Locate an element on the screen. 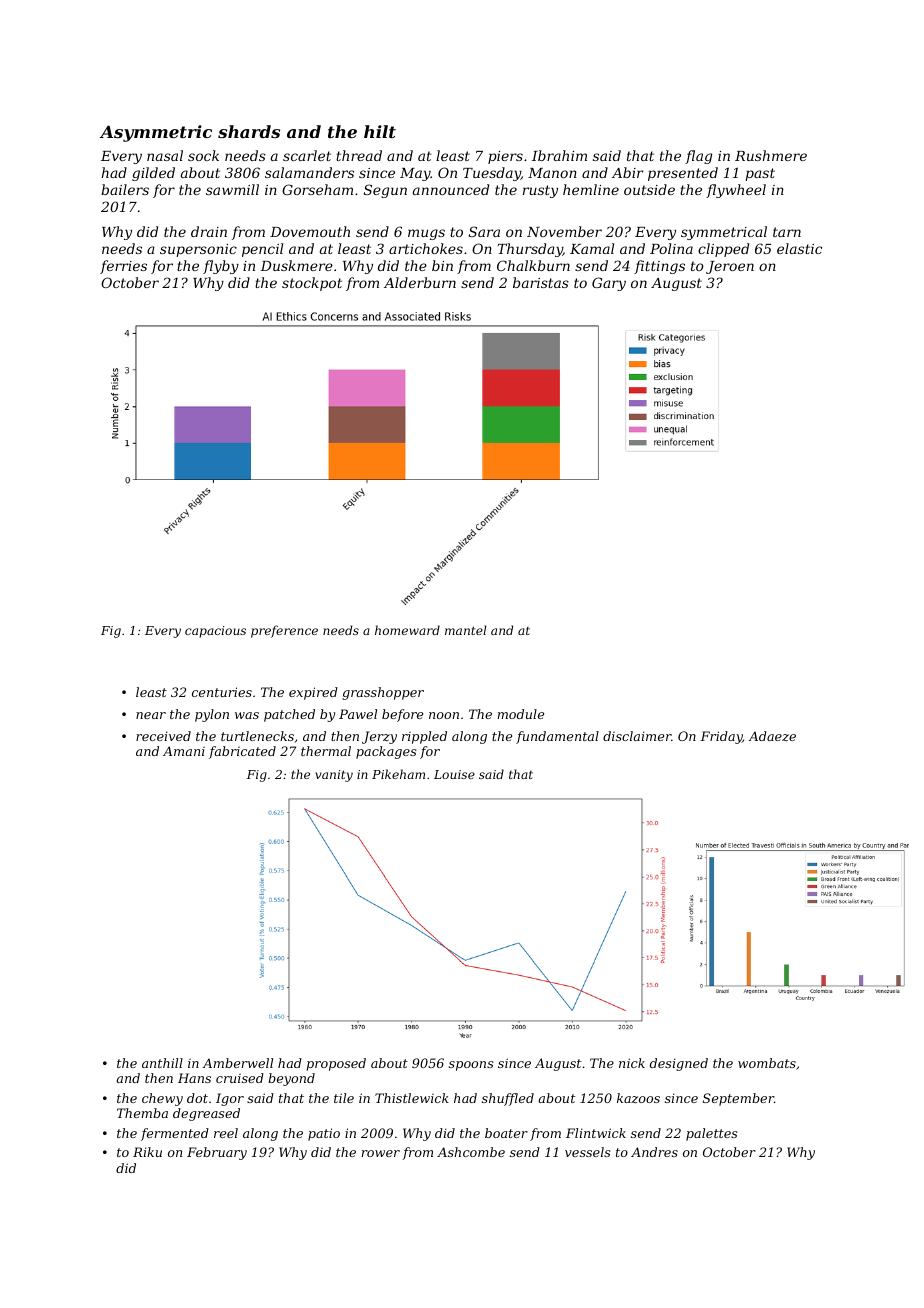  Jeroen is located at coordinates (730, 267).
